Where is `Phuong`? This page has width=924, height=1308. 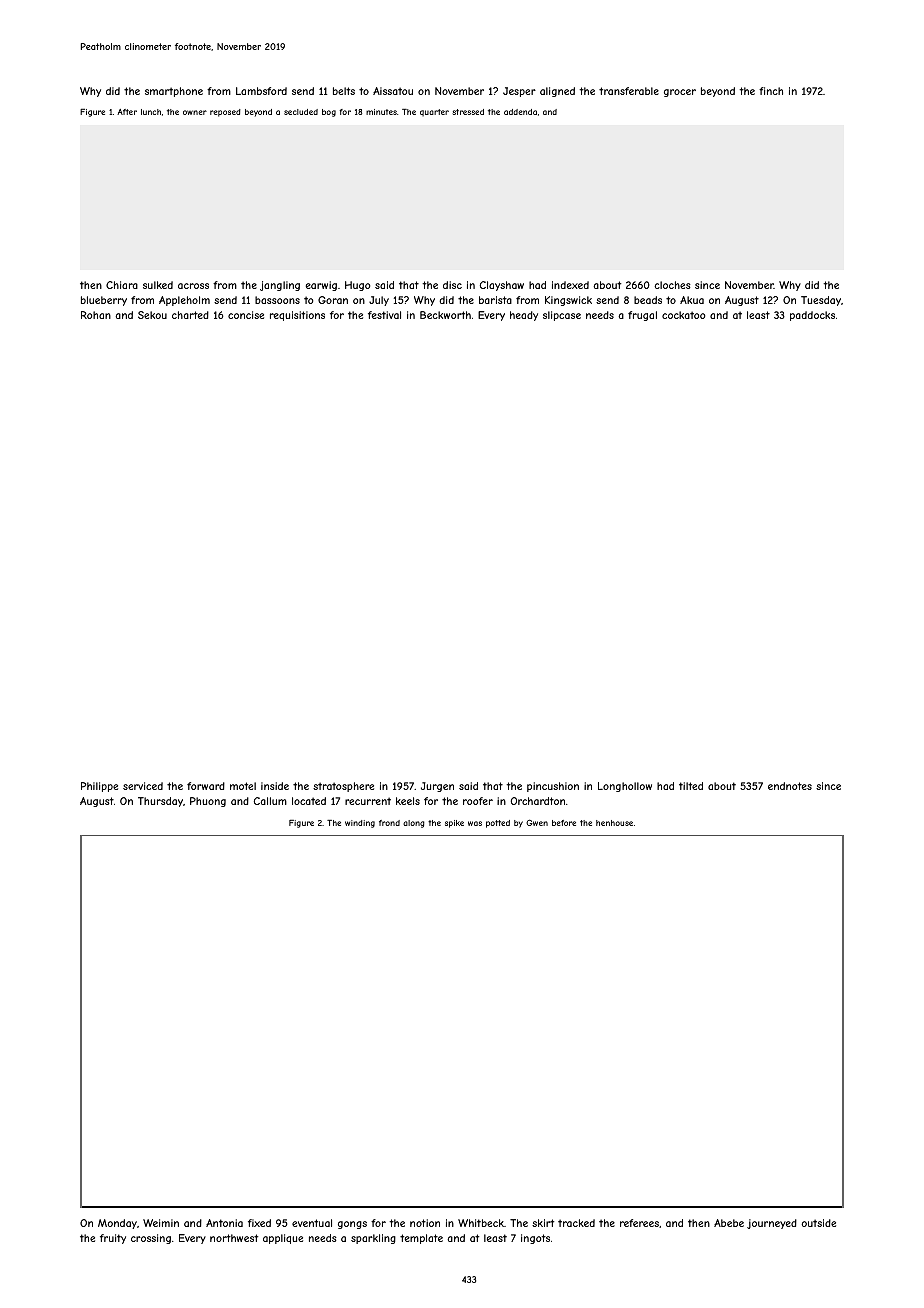
Phuong is located at coordinates (208, 802).
